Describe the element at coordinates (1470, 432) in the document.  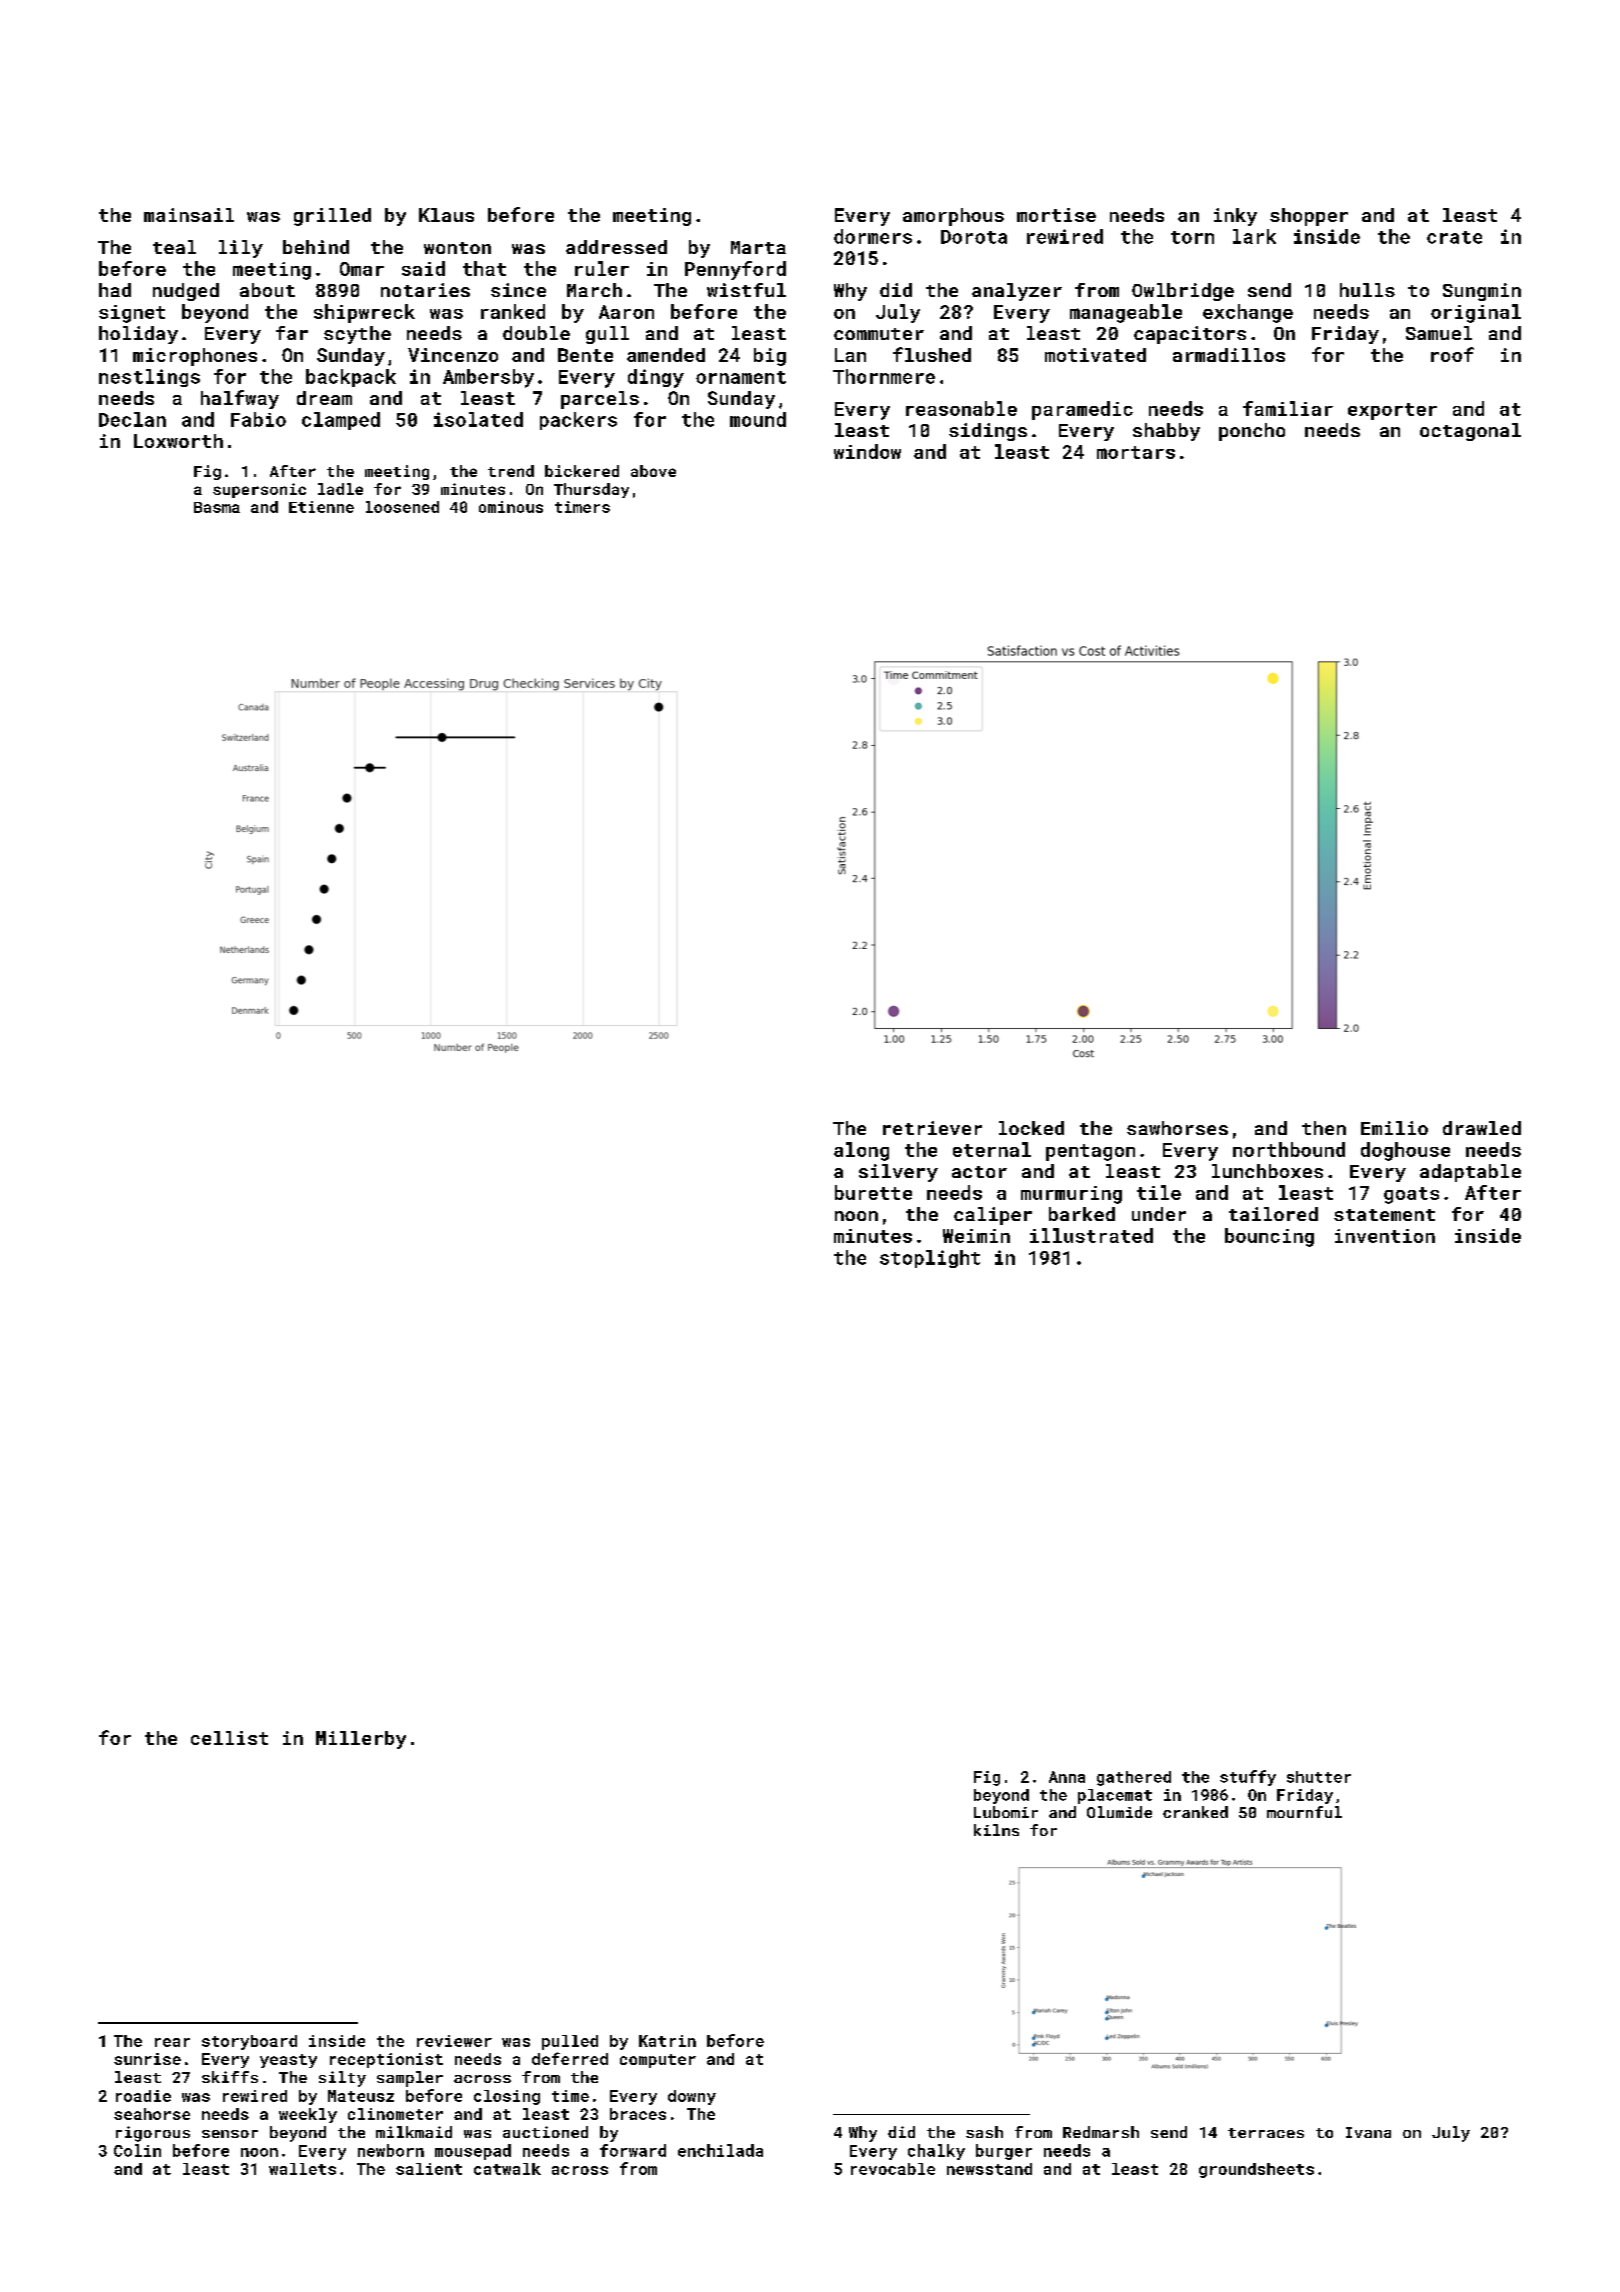
I see `octagonal` at that location.
